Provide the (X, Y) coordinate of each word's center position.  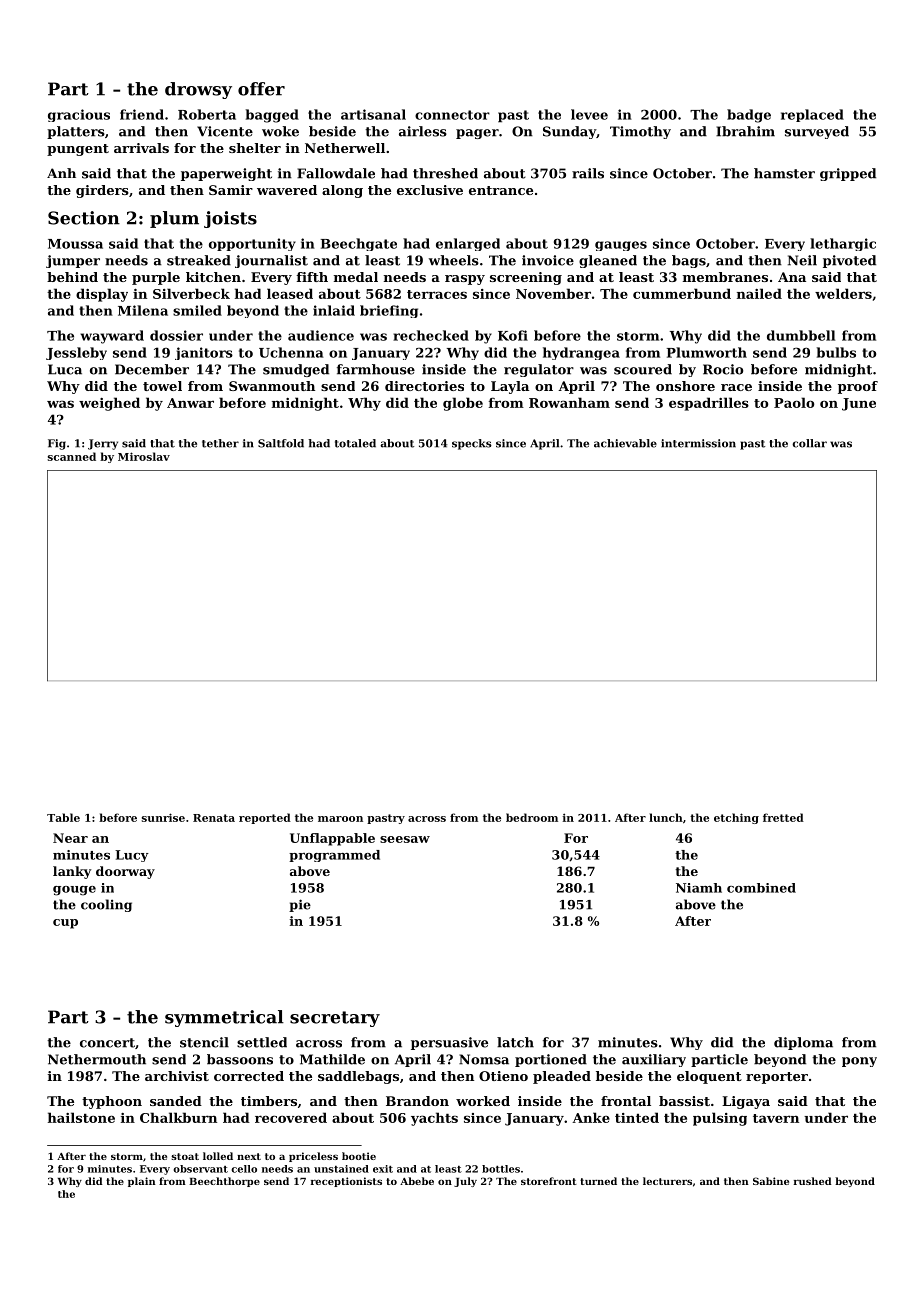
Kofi (513, 335)
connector (452, 115)
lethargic (843, 244)
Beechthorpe (224, 1182)
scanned (72, 456)
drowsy (198, 90)
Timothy (640, 132)
